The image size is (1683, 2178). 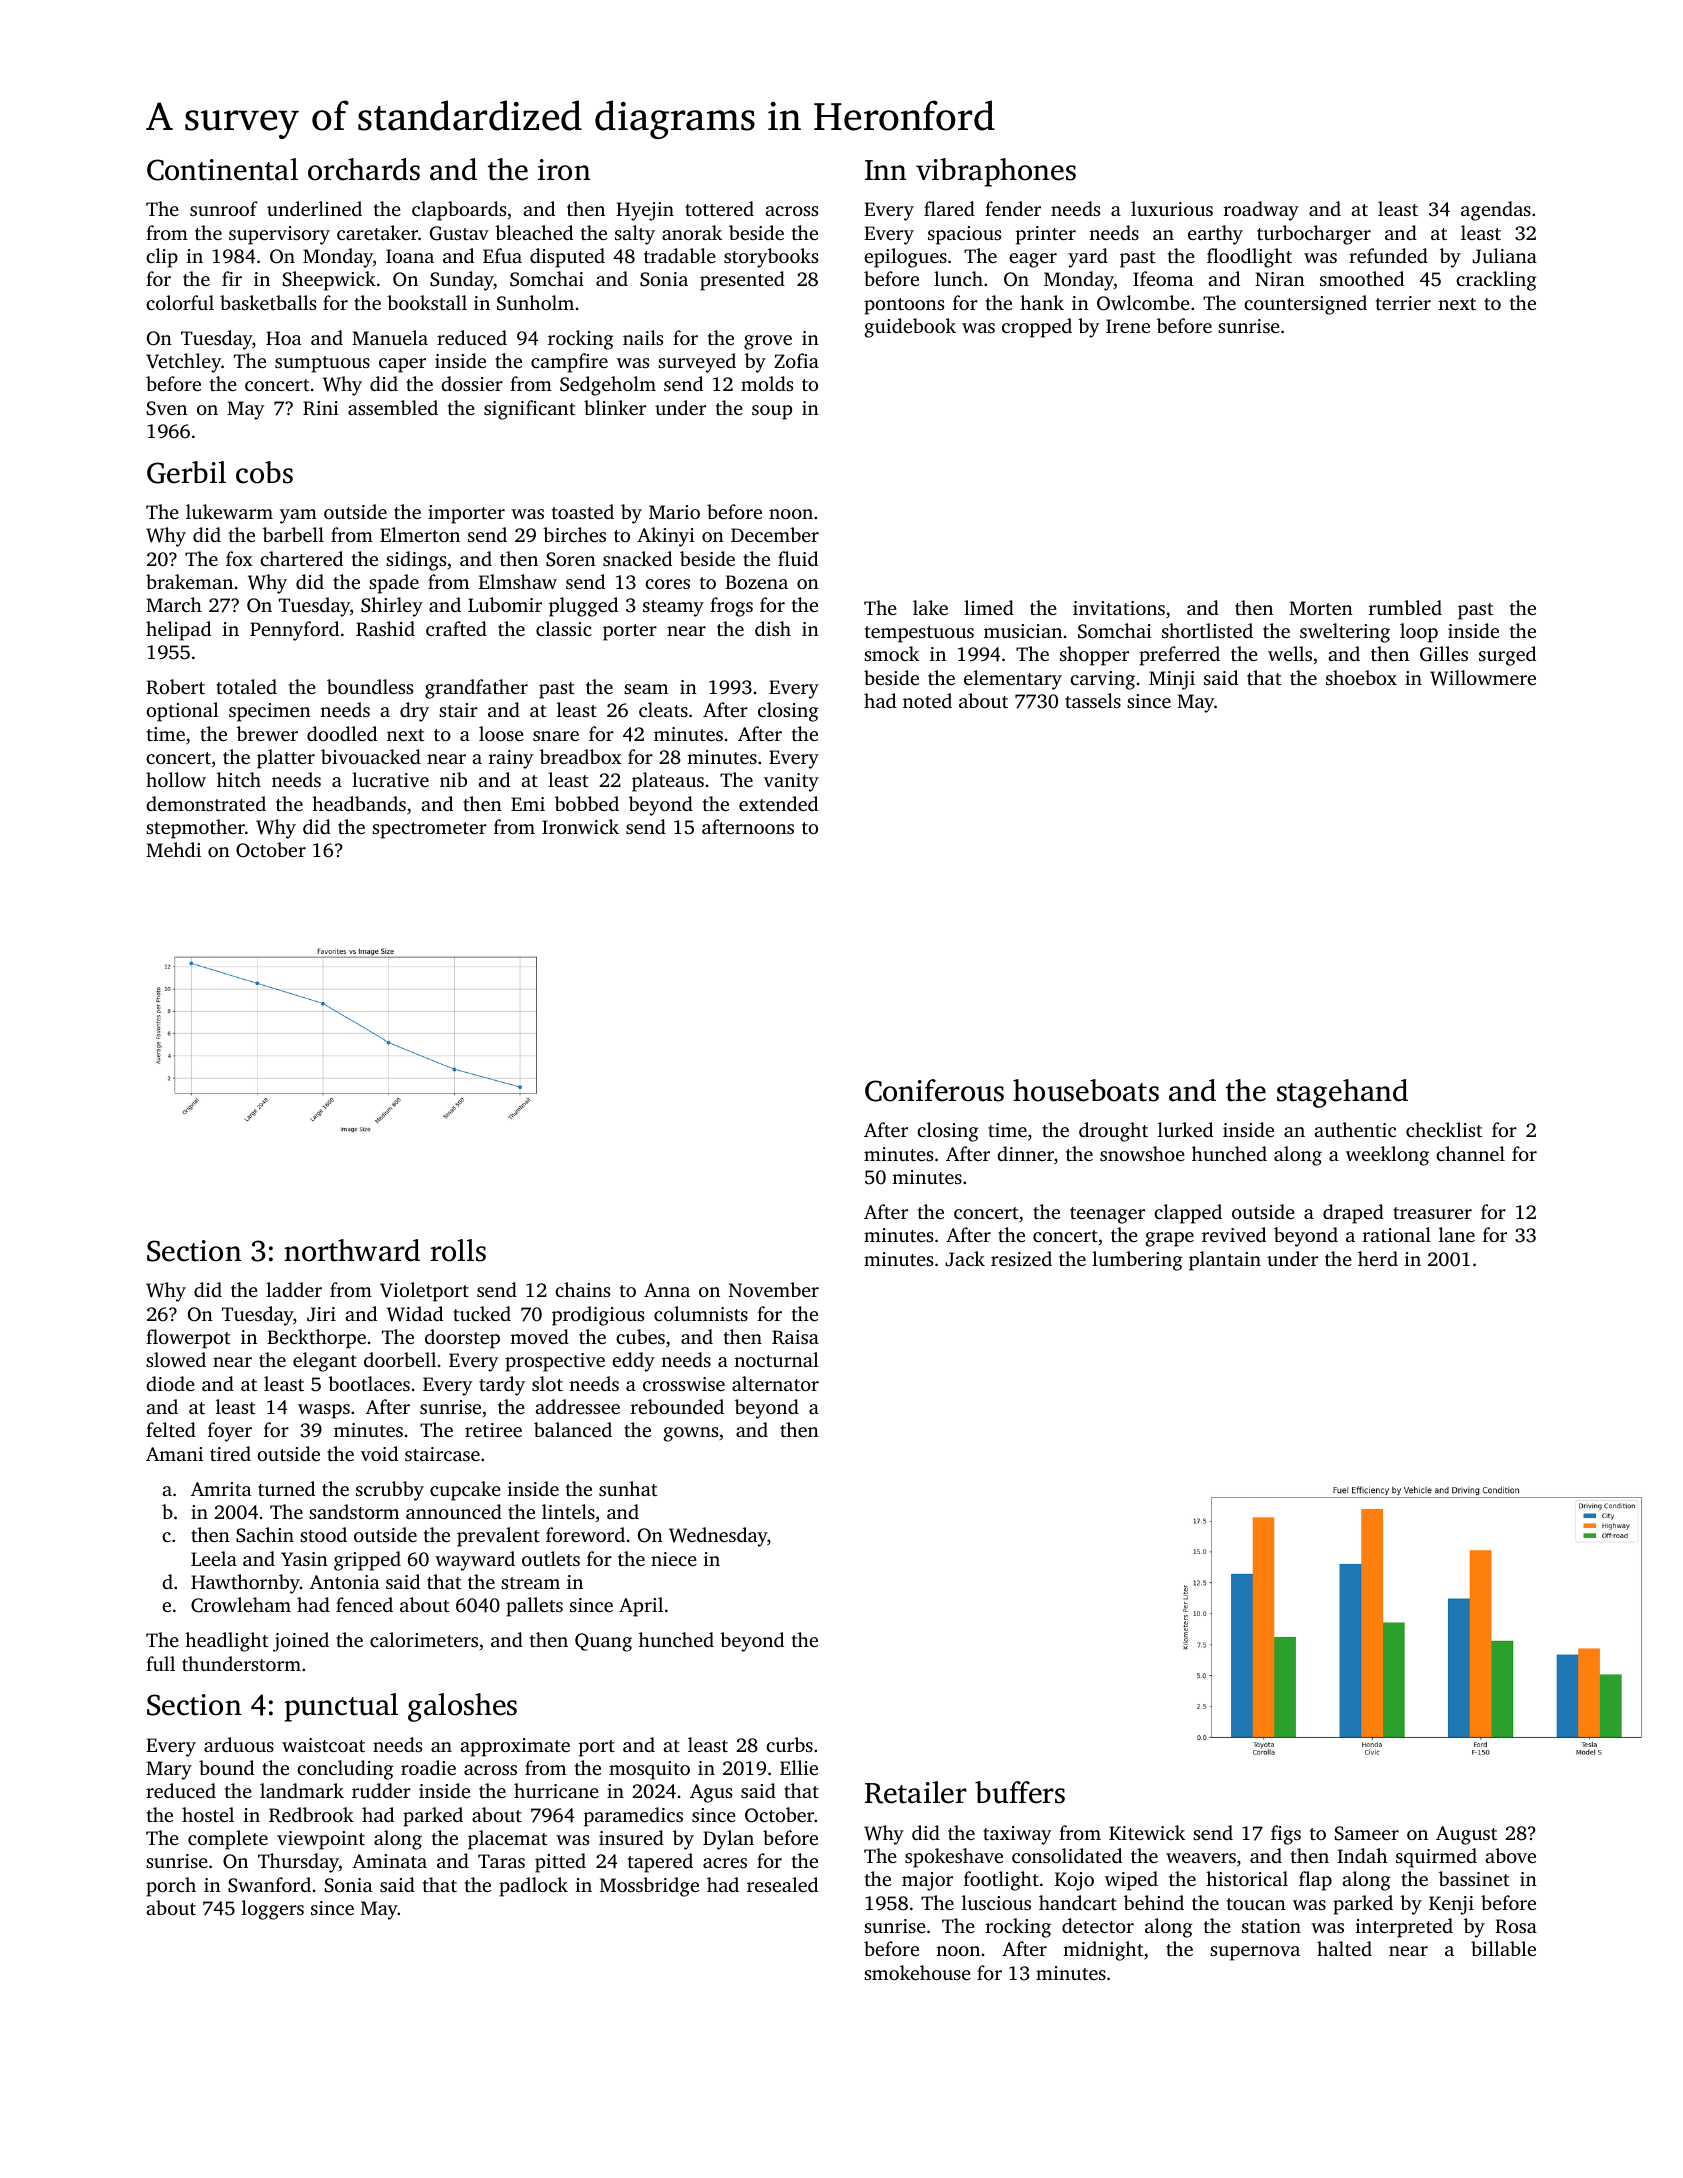 I want to click on tottered, so click(x=719, y=208).
